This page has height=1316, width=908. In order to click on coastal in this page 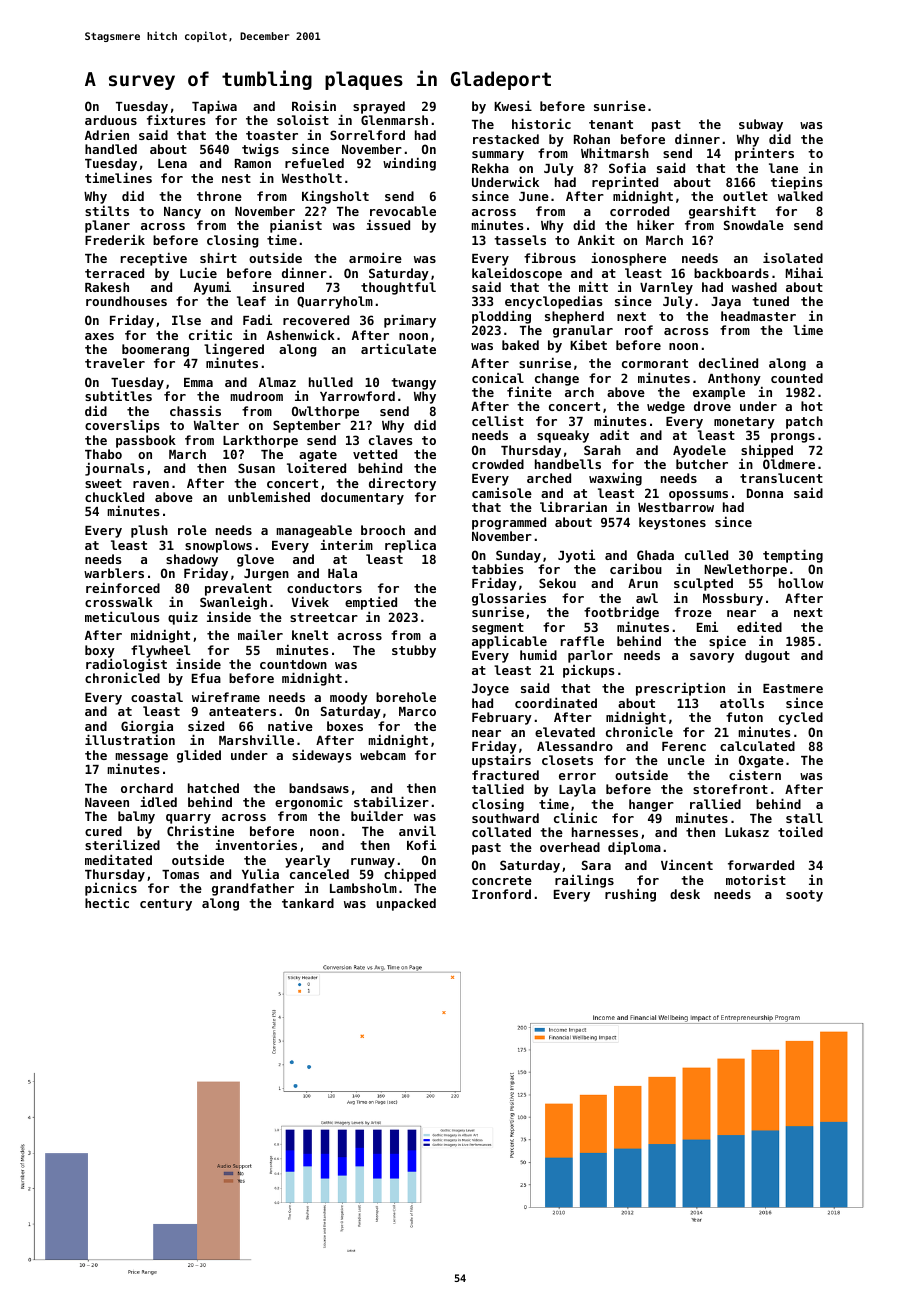, I will do `click(157, 697)`.
